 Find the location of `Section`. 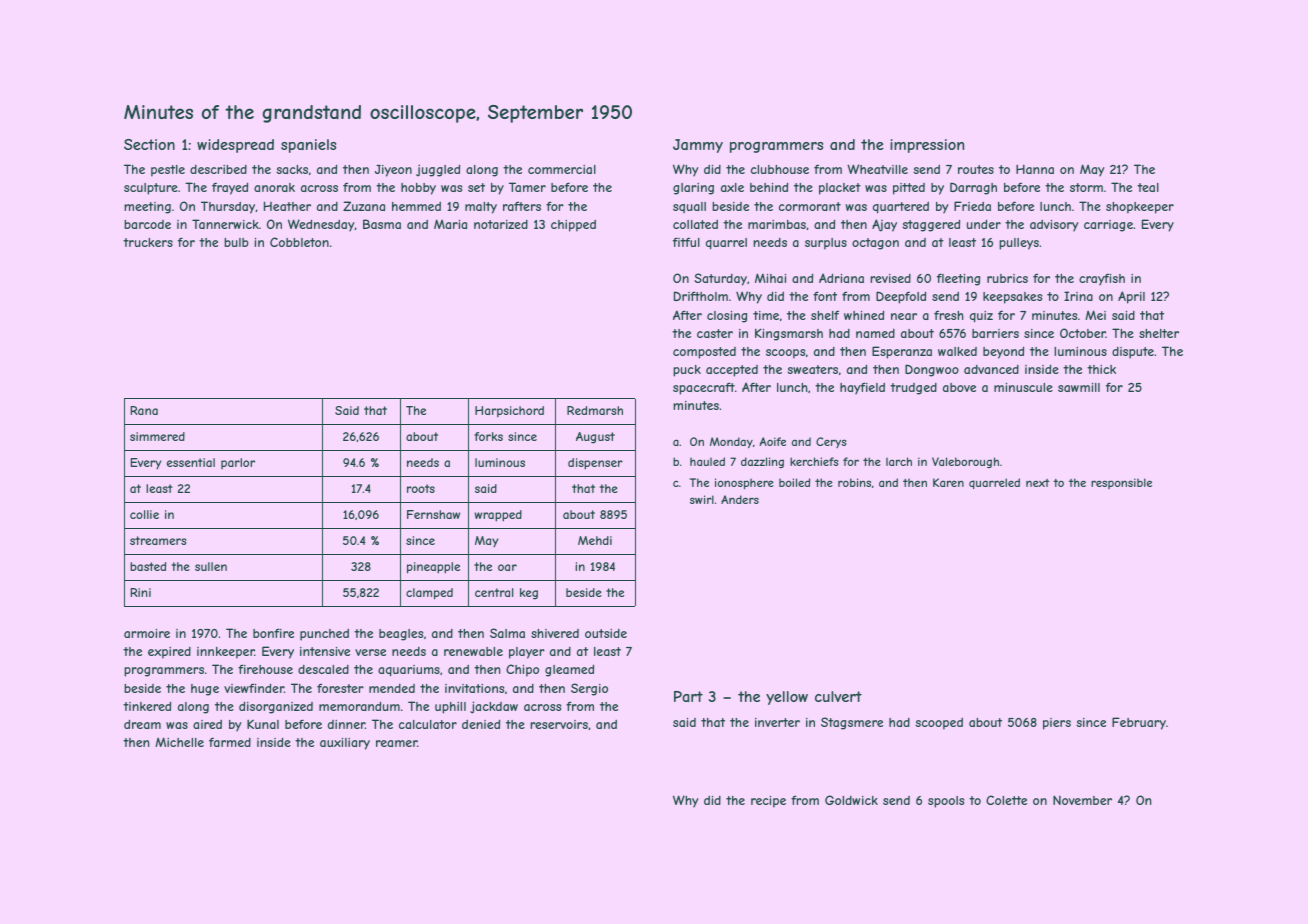

Section is located at coordinates (149, 144).
